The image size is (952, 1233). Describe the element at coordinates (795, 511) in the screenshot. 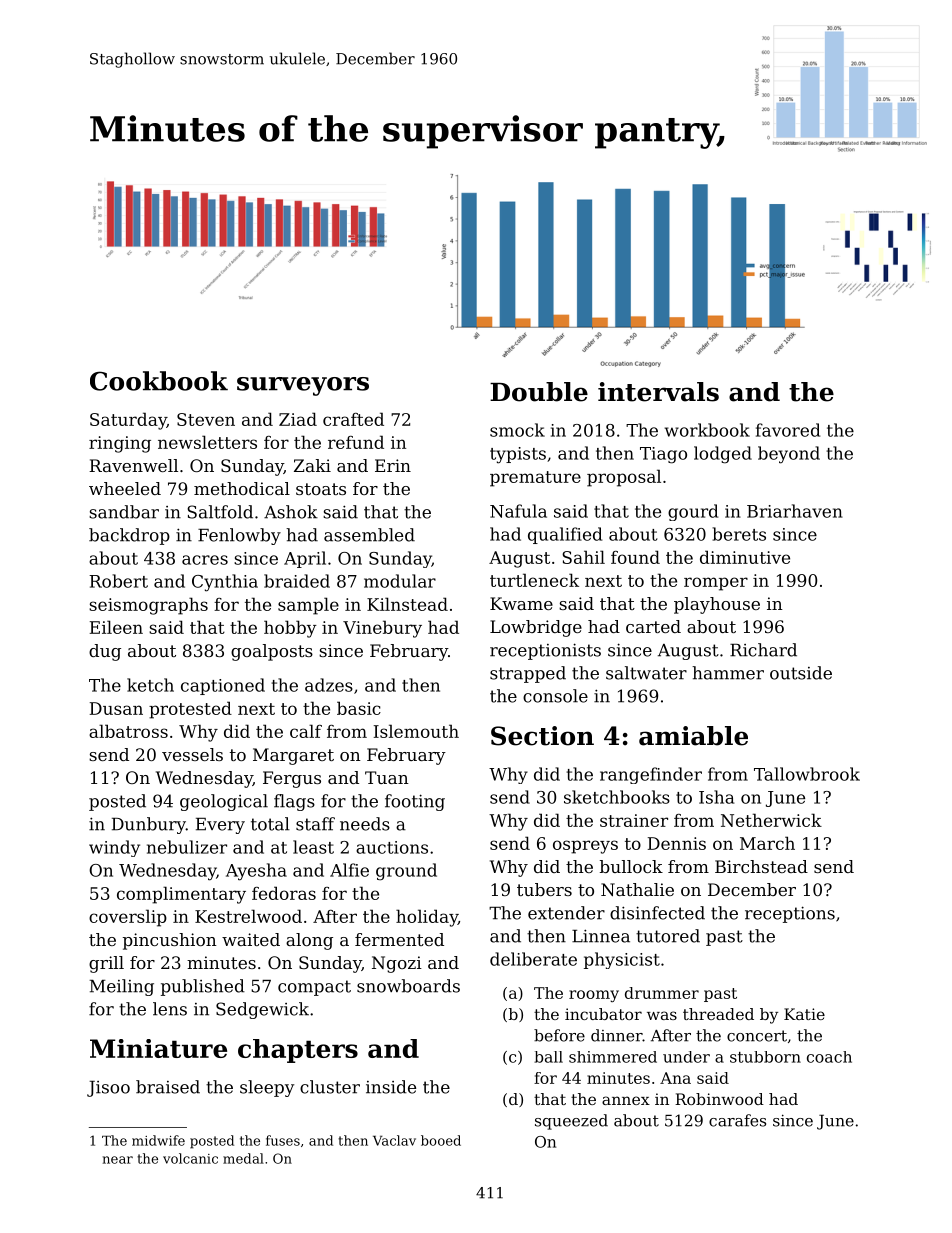

I see `Briarhaven` at that location.
